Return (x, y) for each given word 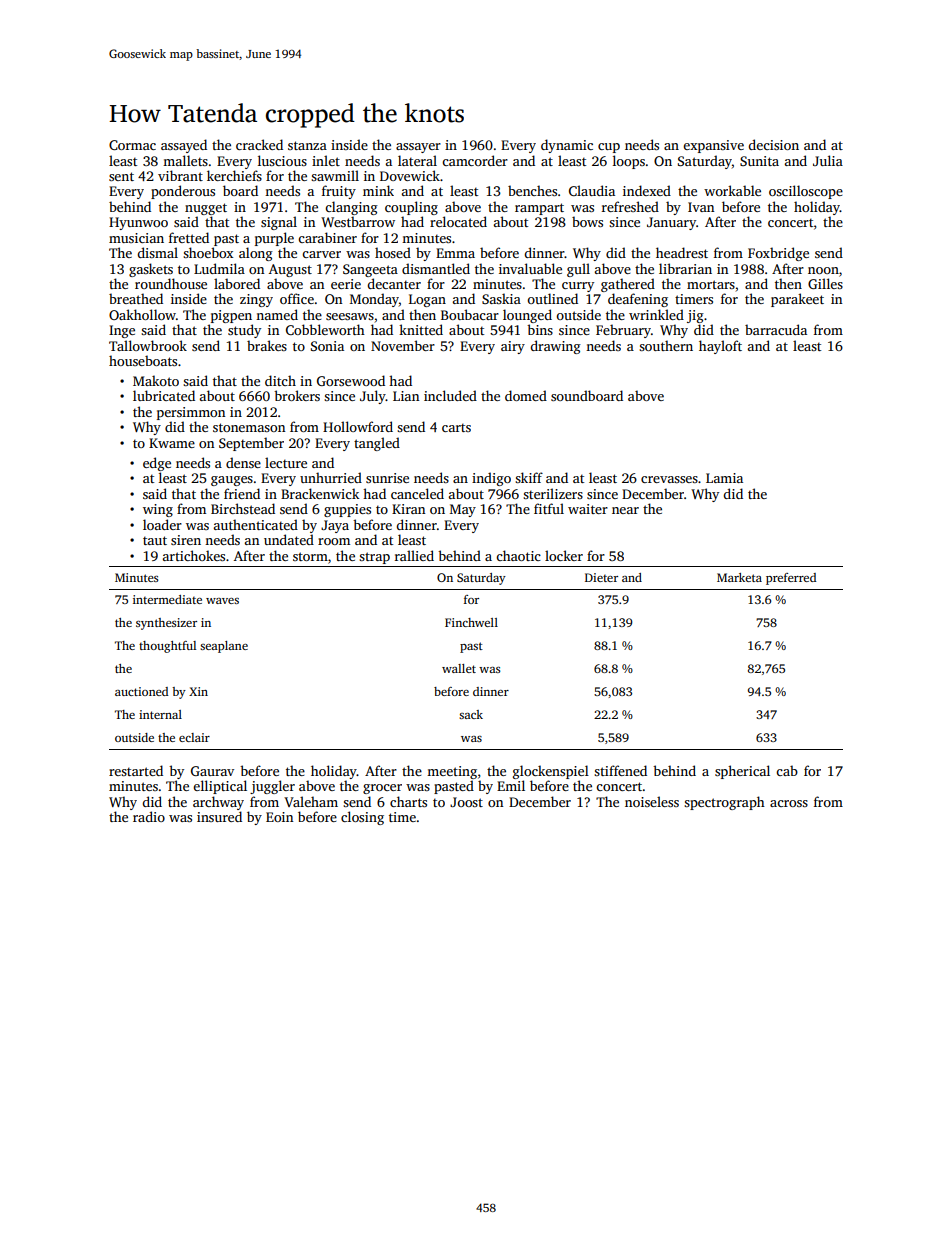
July (373, 397)
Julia (828, 160)
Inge (122, 331)
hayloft (720, 347)
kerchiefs (234, 175)
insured (219, 816)
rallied (414, 555)
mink (378, 190)
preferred (791, 579)
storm (310, 556)
